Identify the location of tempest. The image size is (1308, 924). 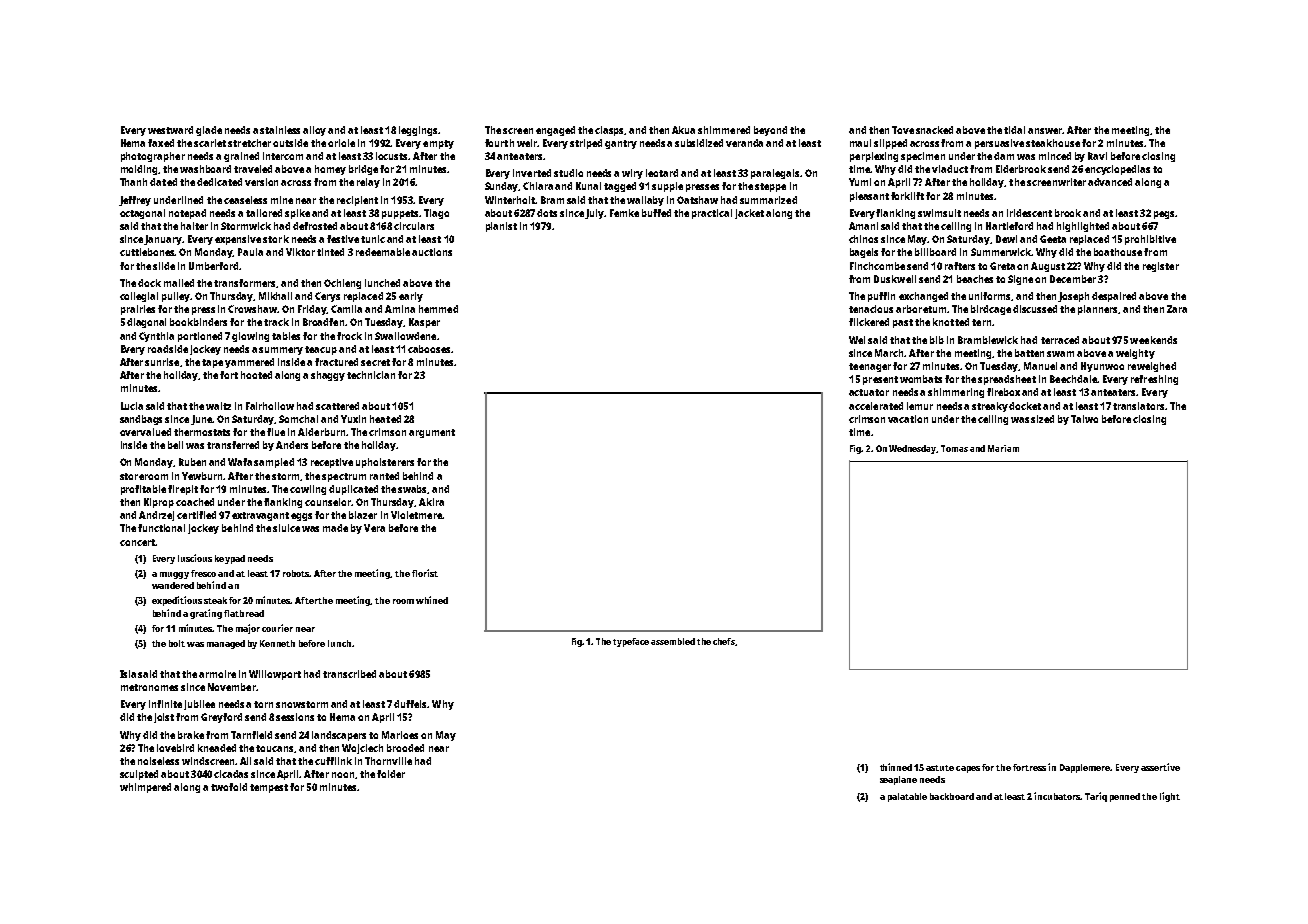
(269, 788).
